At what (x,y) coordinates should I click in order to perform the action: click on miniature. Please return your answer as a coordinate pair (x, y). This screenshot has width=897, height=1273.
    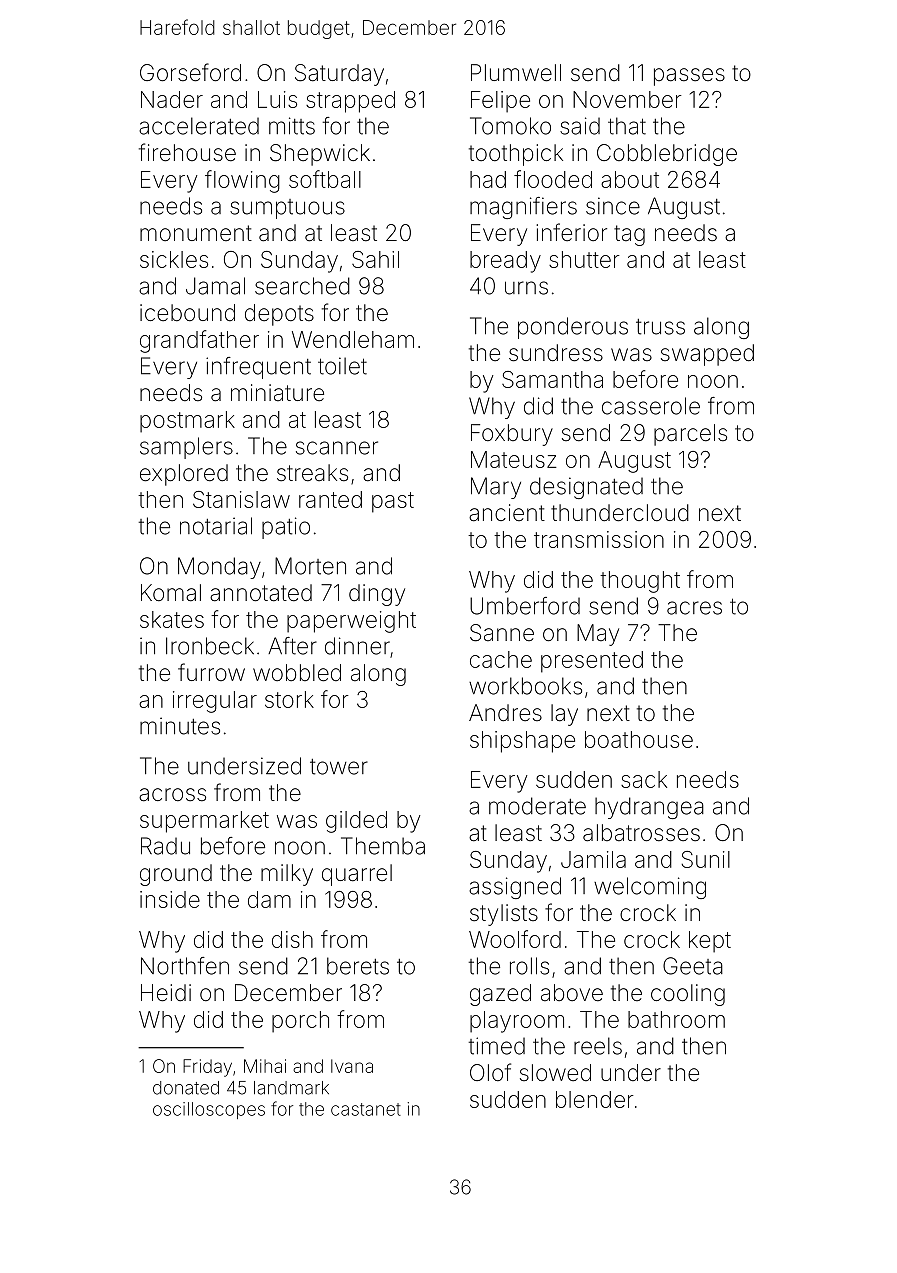
    Looking at the image, I should click on (277, 393).
